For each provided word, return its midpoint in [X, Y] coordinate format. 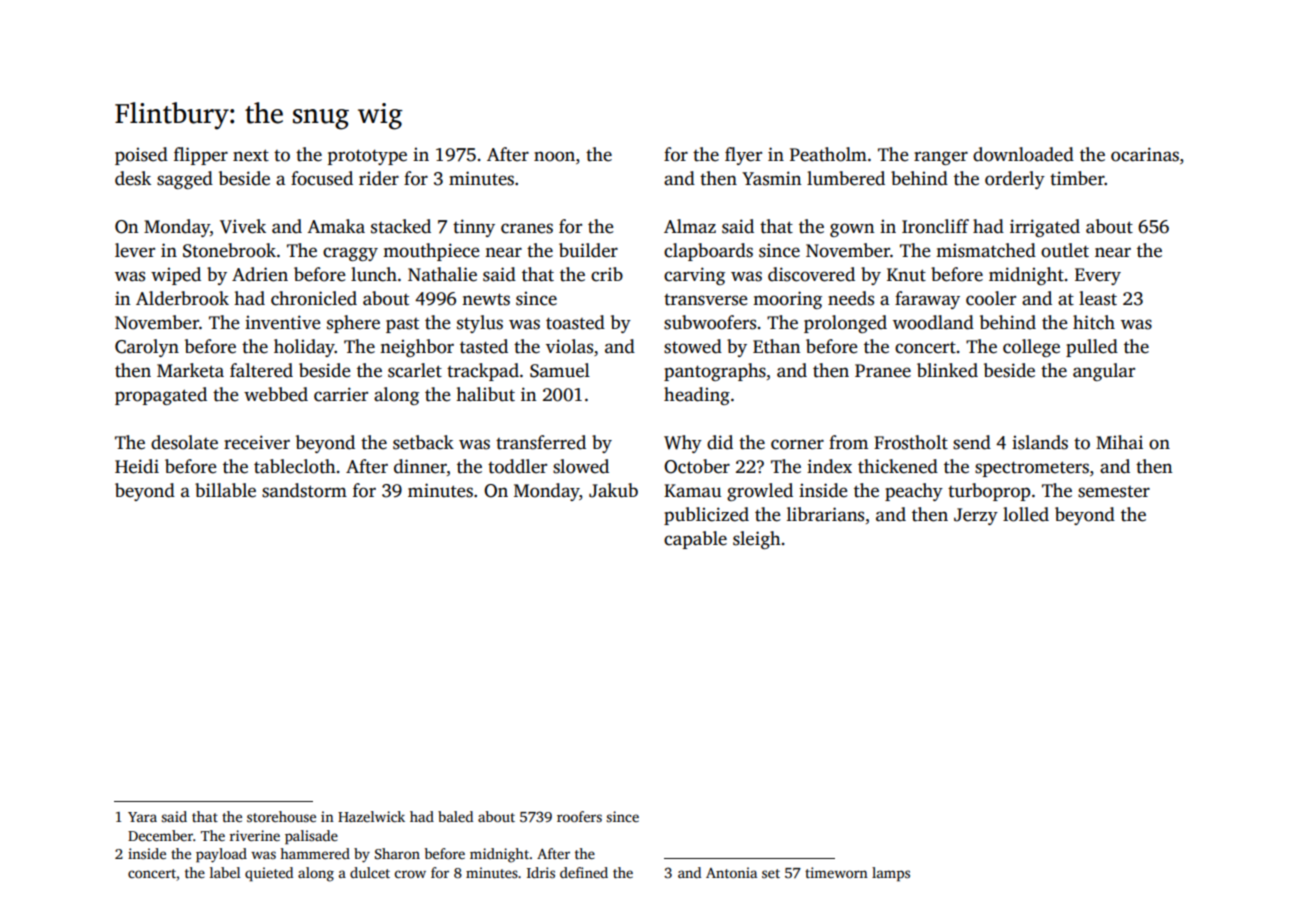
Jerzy [976, 516]
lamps [891, 874]
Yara [142, 817]
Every [1098, 276]
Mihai [1119, 442]
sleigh [757, 540]
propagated [161, 396]
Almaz [690, 226]
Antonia [731, 872]
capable [695, 540]
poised [141, 156]
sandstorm [304, 490]
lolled [1026, 514]
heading [697, 396]
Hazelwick [371, 816]
